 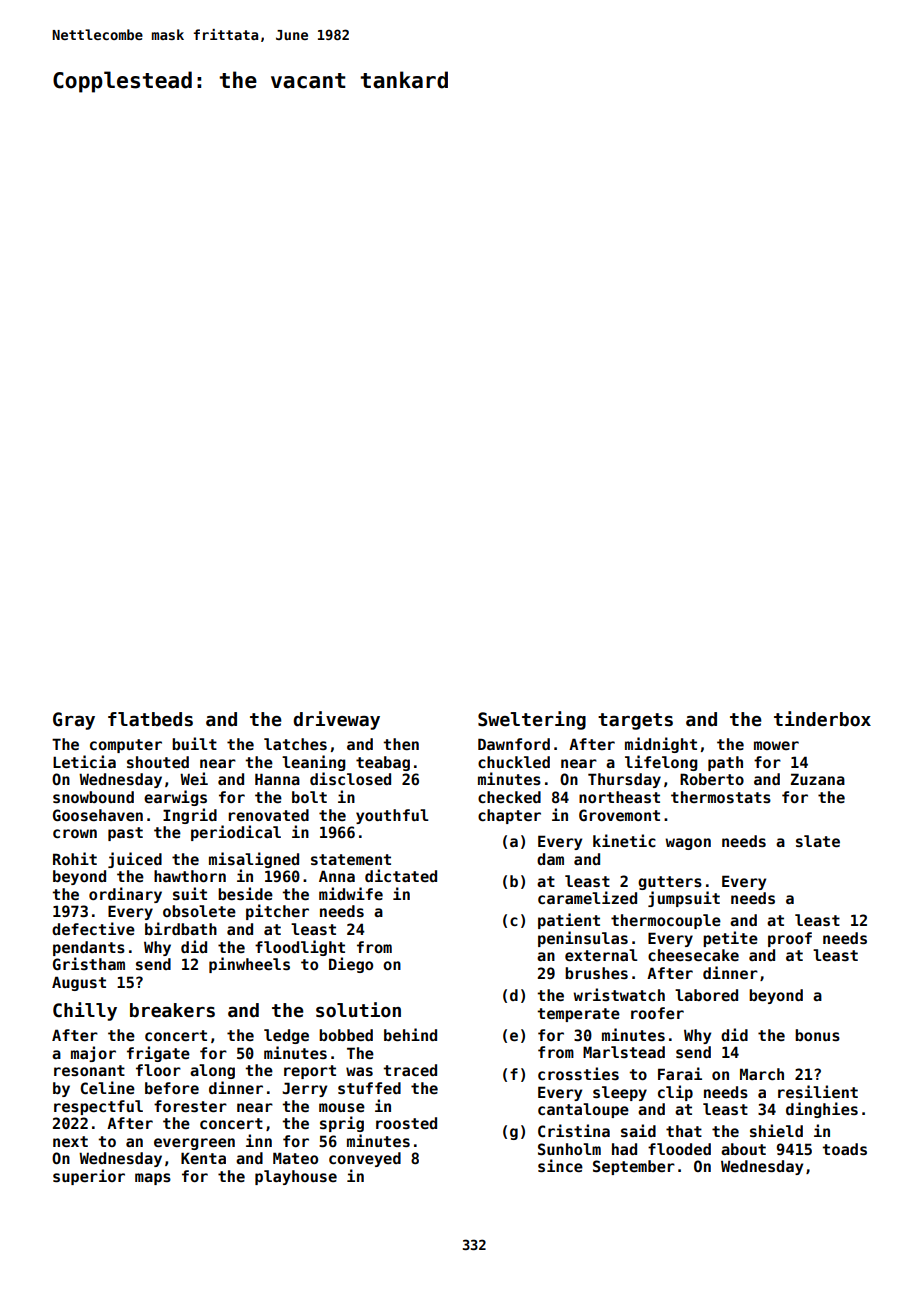 What do you see at coordinates (514, 762) in the image?
I see `chuckled` at bounding box center [514, 762].
